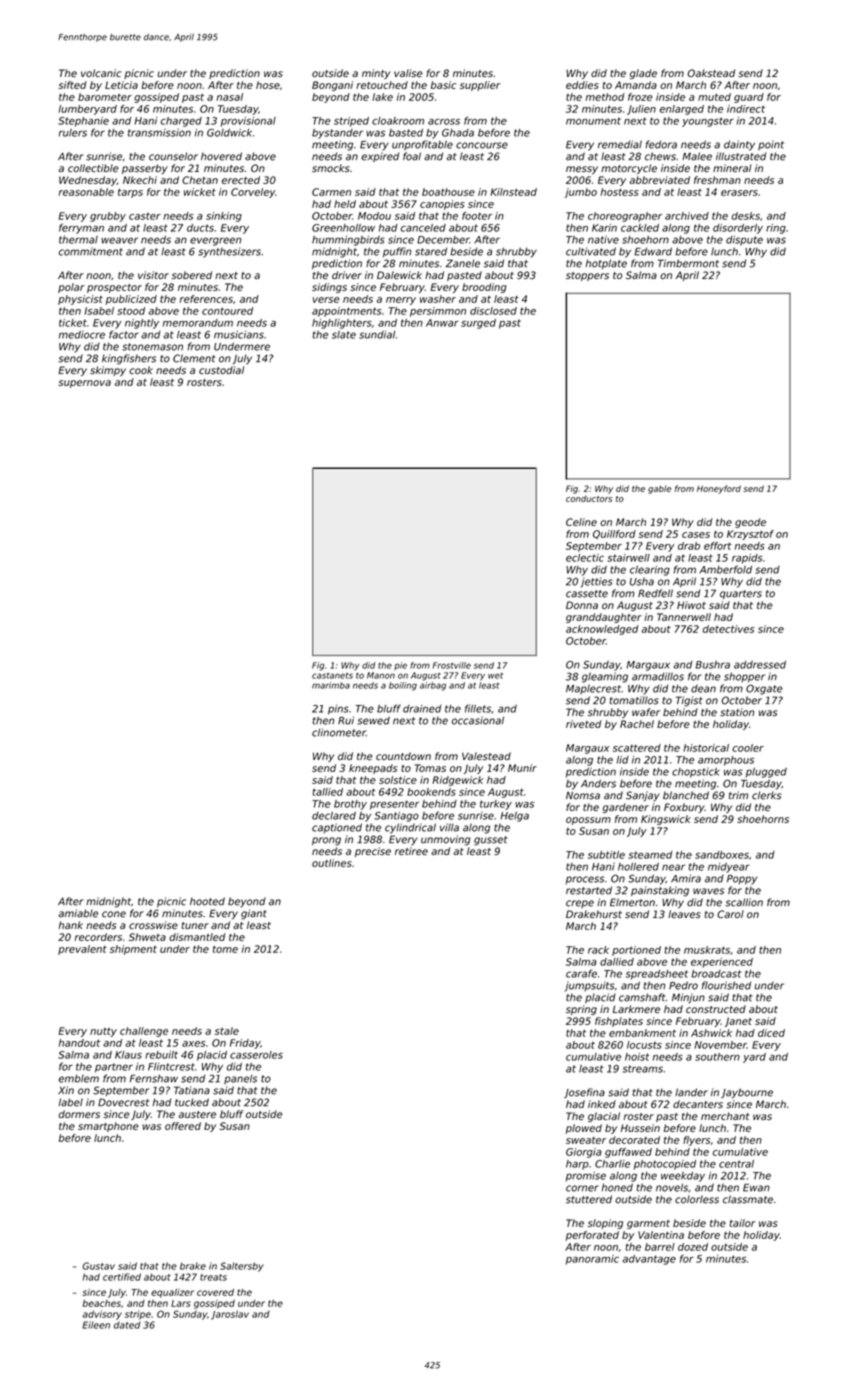 This screenshot has width=849, height=1400. I want to click on slate, so click(344, 335).
